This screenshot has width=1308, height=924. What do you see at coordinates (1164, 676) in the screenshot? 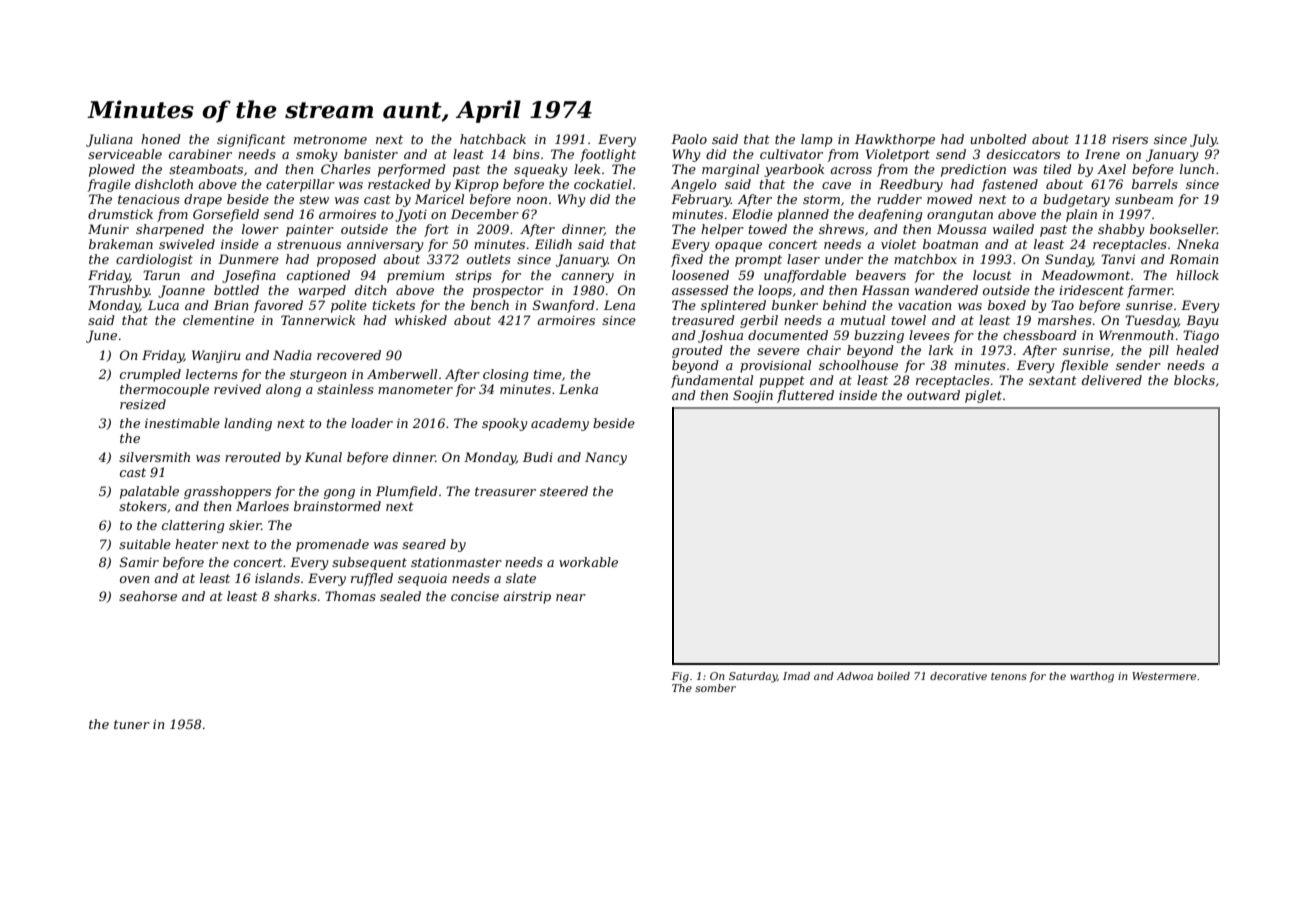
I see `Westermere` at bounding box center [1164, 676].
